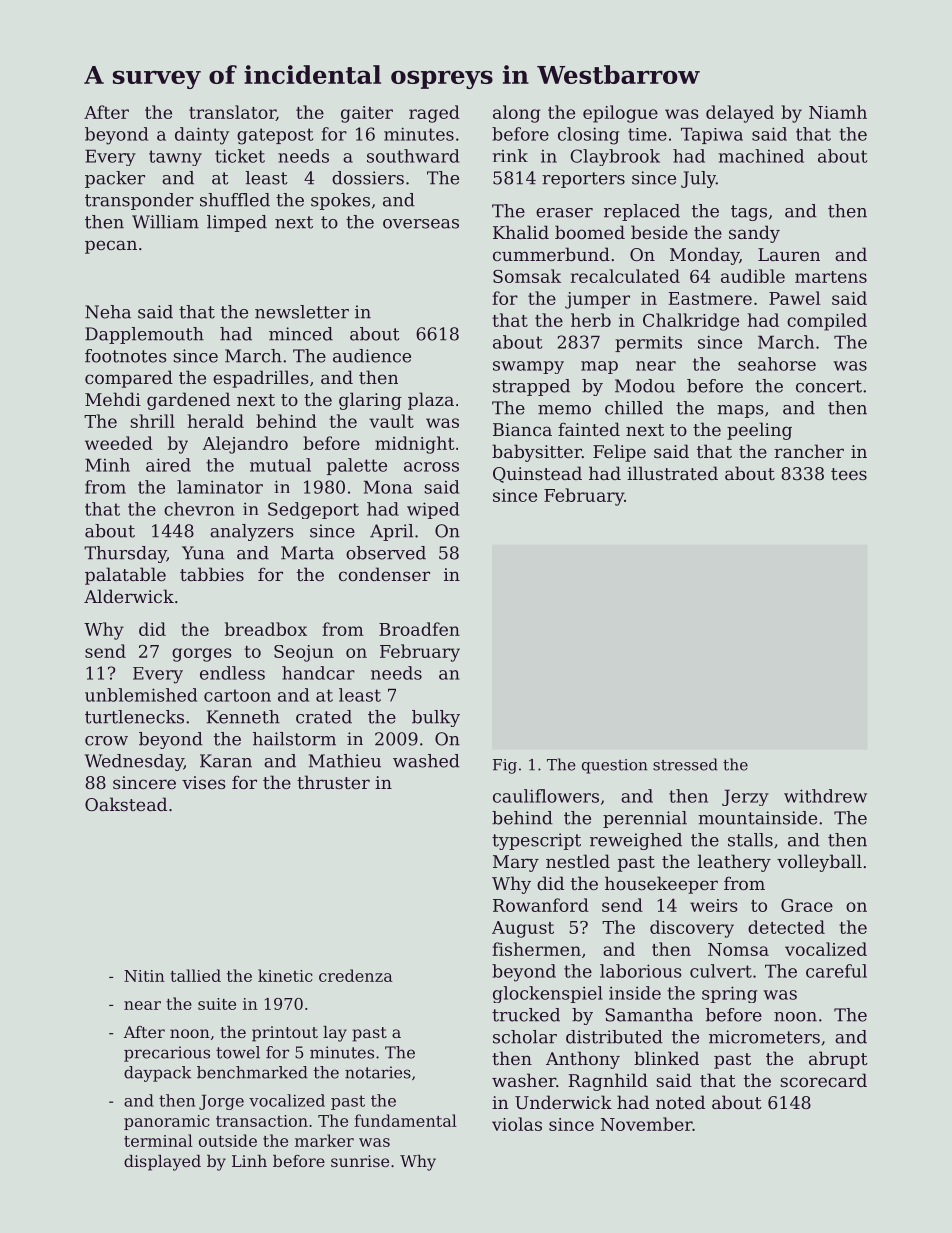 This page has height=1233, width=952. Describe the element at coordinates (825, 796) in the page. I see `withdrew` at that location.
